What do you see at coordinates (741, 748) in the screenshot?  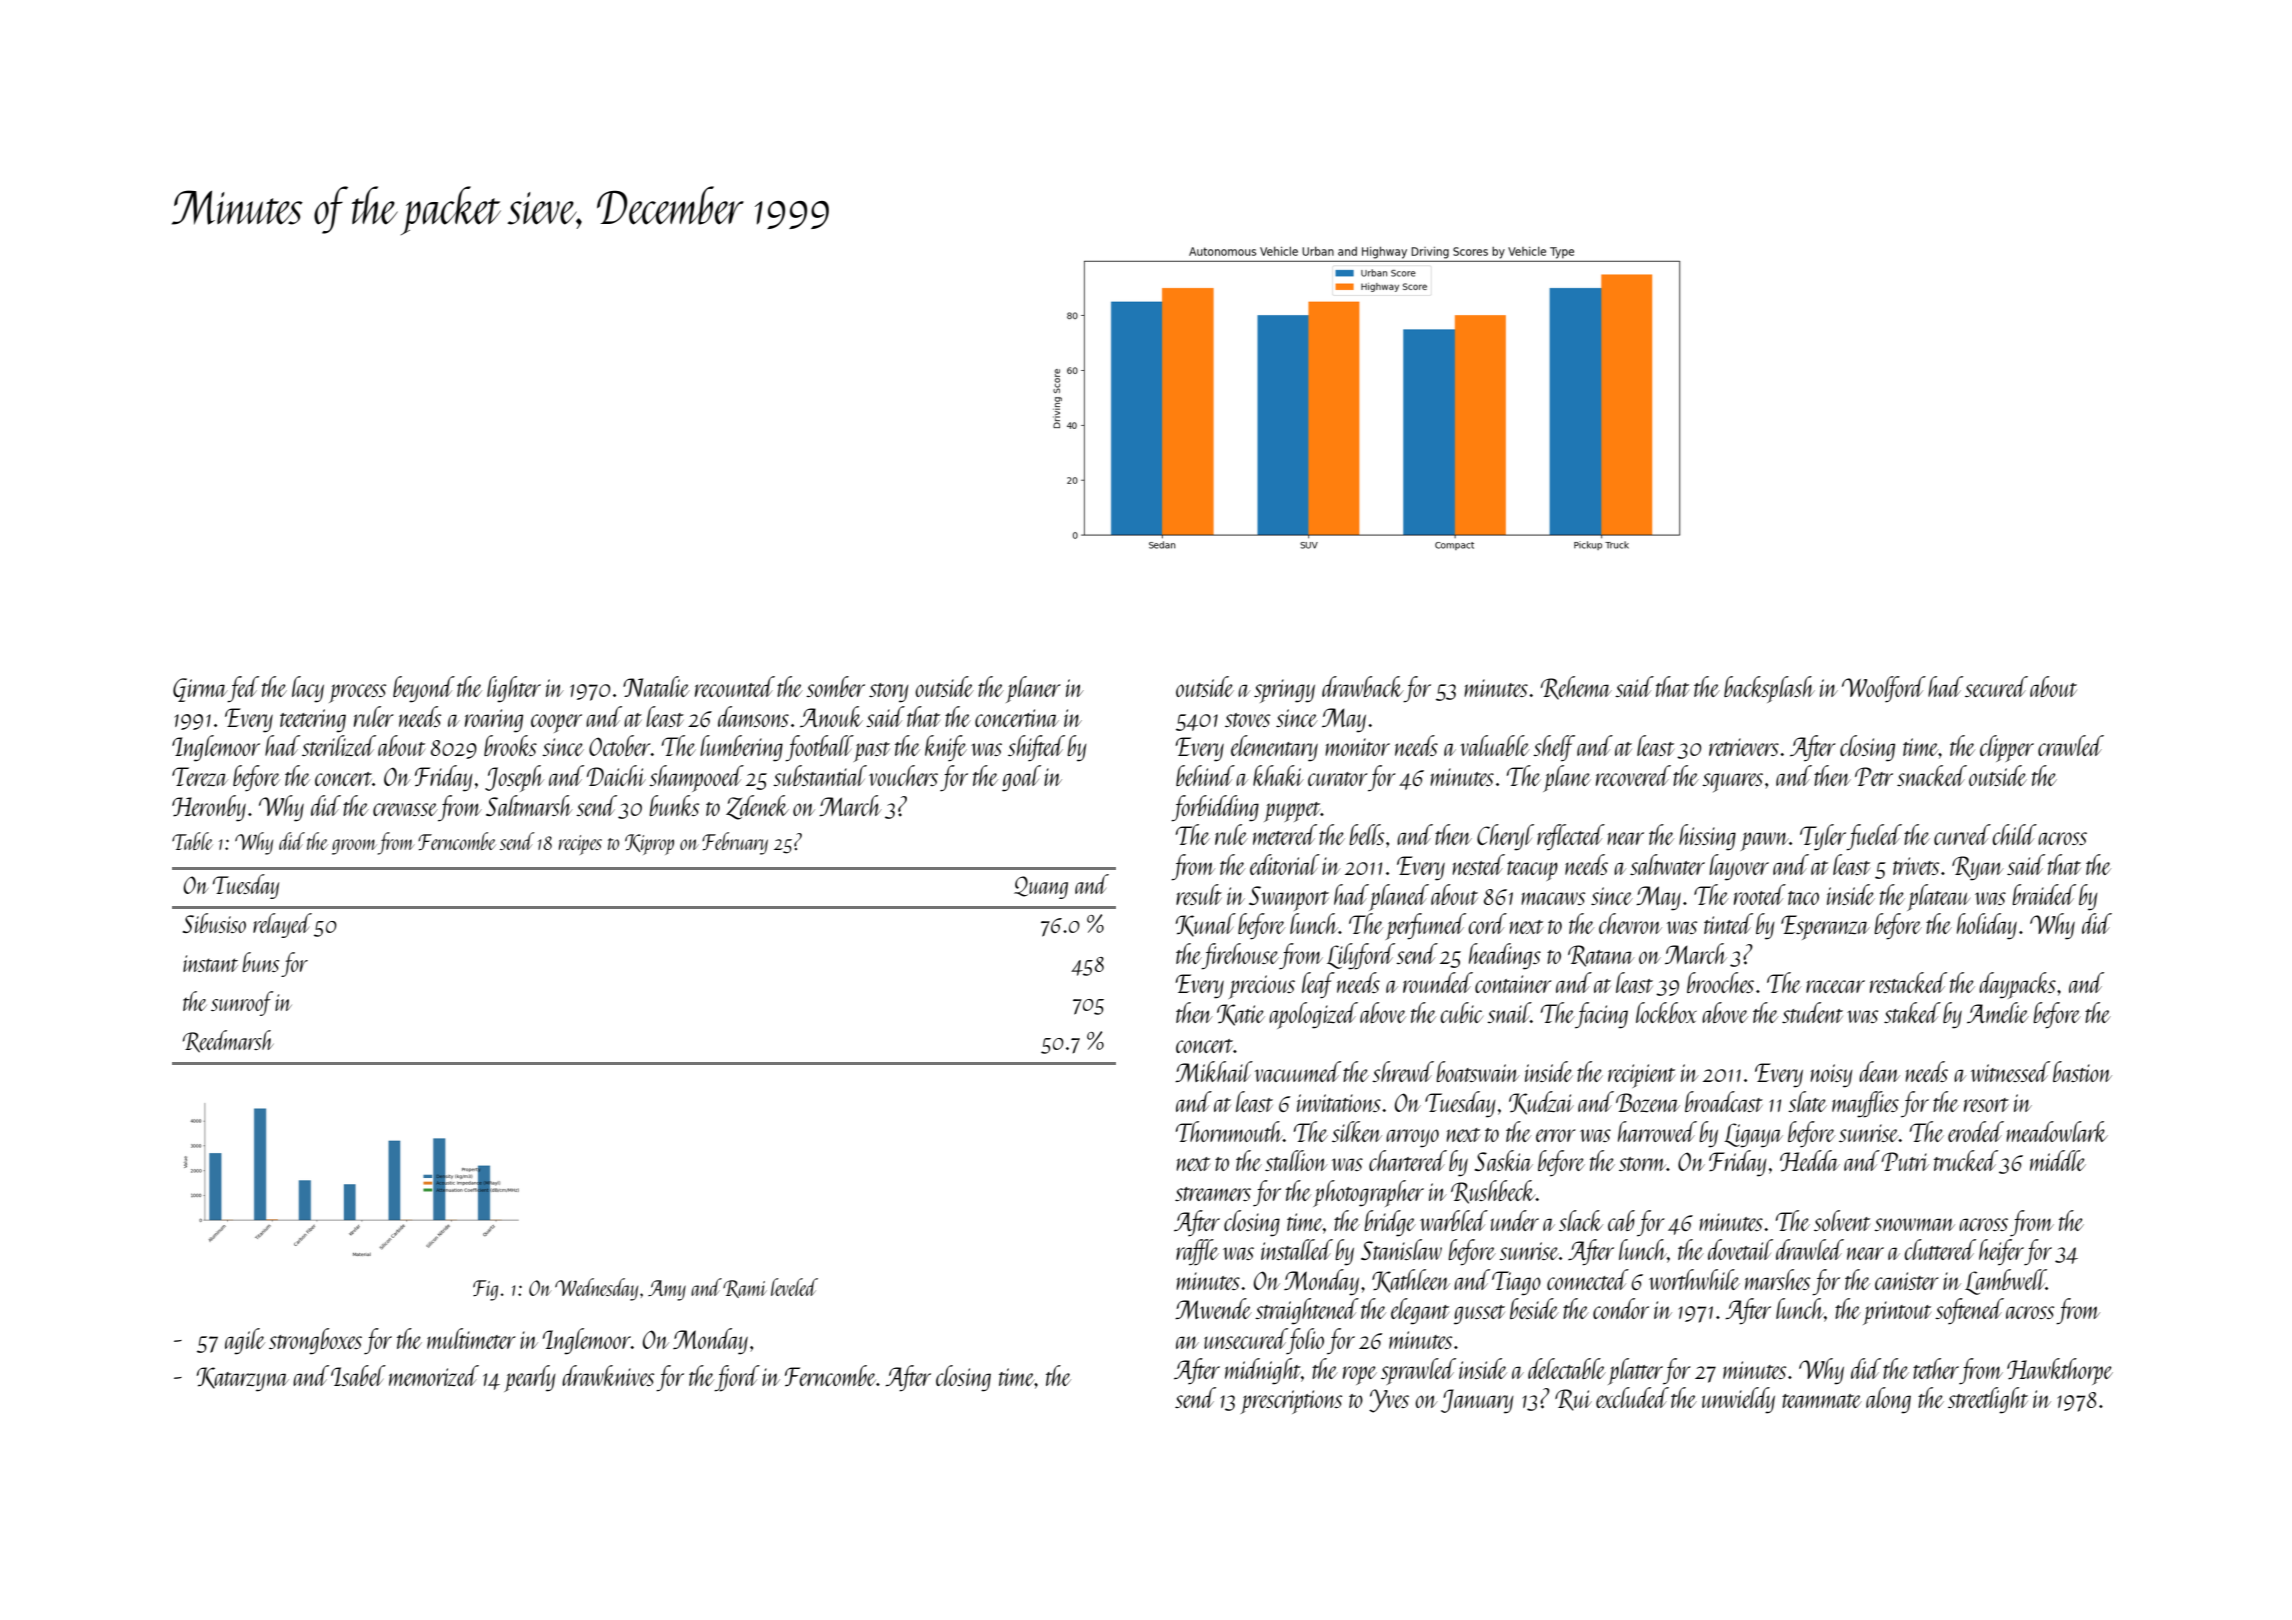 I see `lumbering` at bounding box center [741, 748].
